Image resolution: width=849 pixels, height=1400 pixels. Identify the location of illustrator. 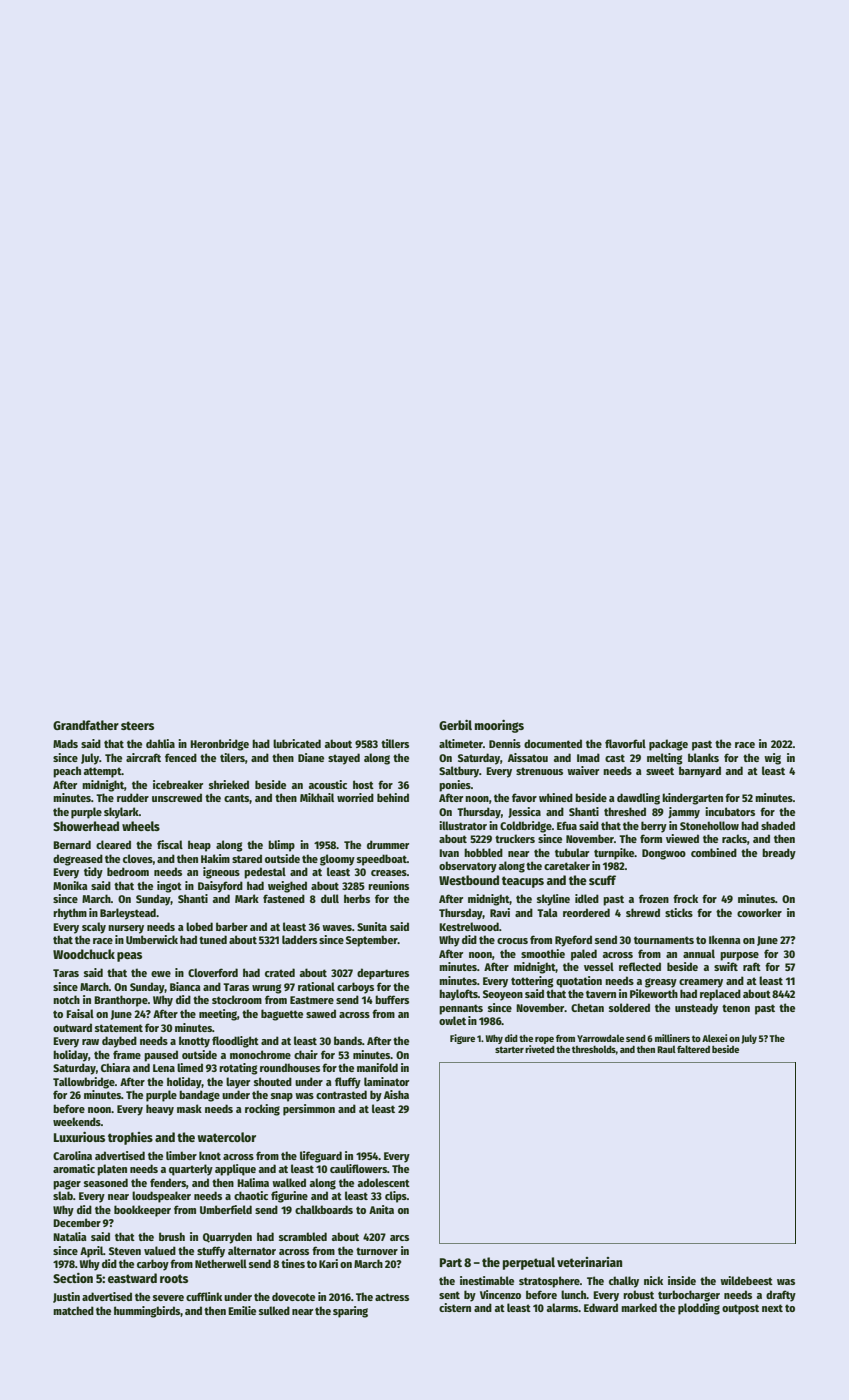
(463, 825).
